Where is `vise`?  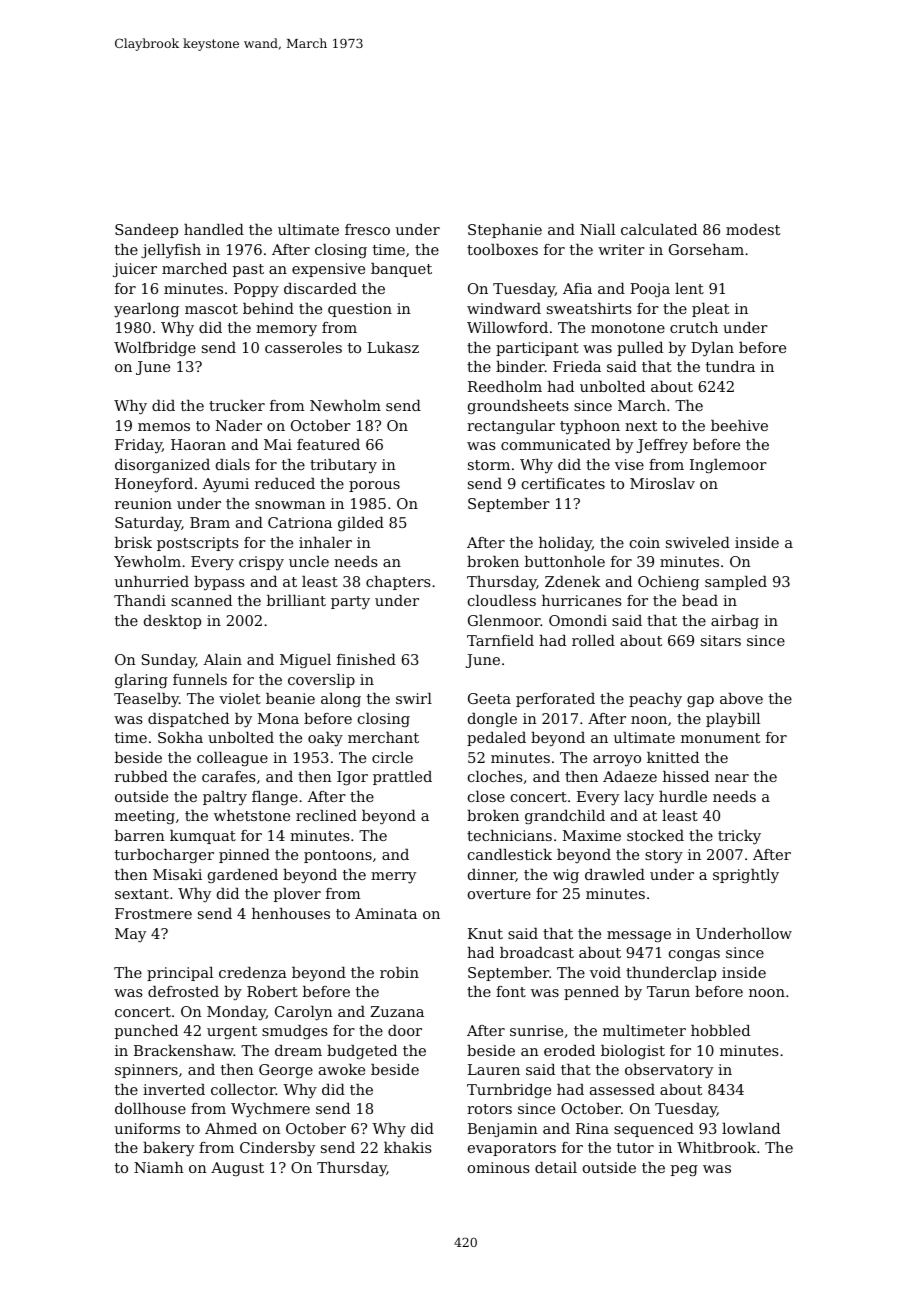 vise is located at coordinates (629, 464).
